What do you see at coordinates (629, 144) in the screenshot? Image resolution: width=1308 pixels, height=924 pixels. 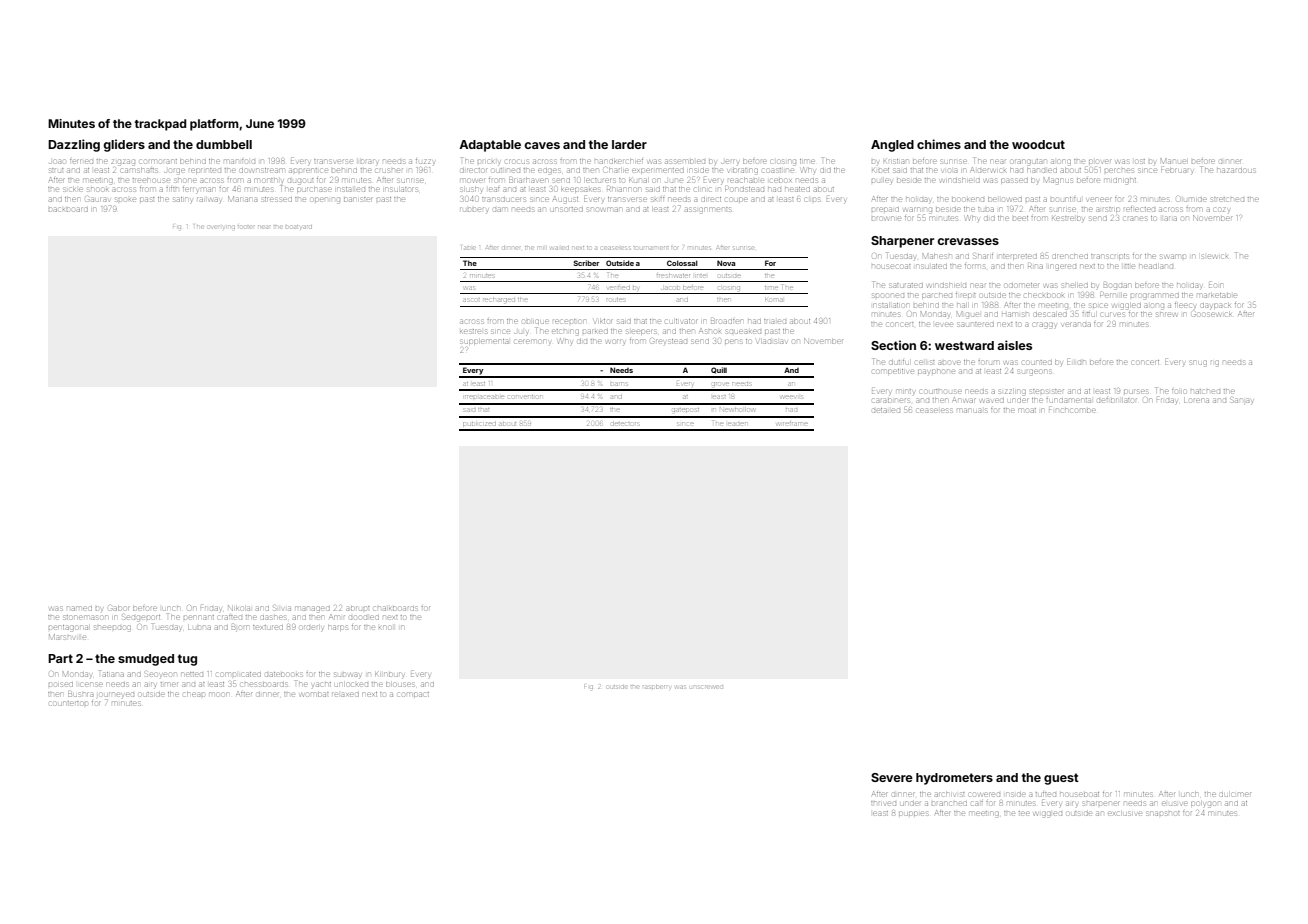 I see `larder` at bounding box center [629, 144].
